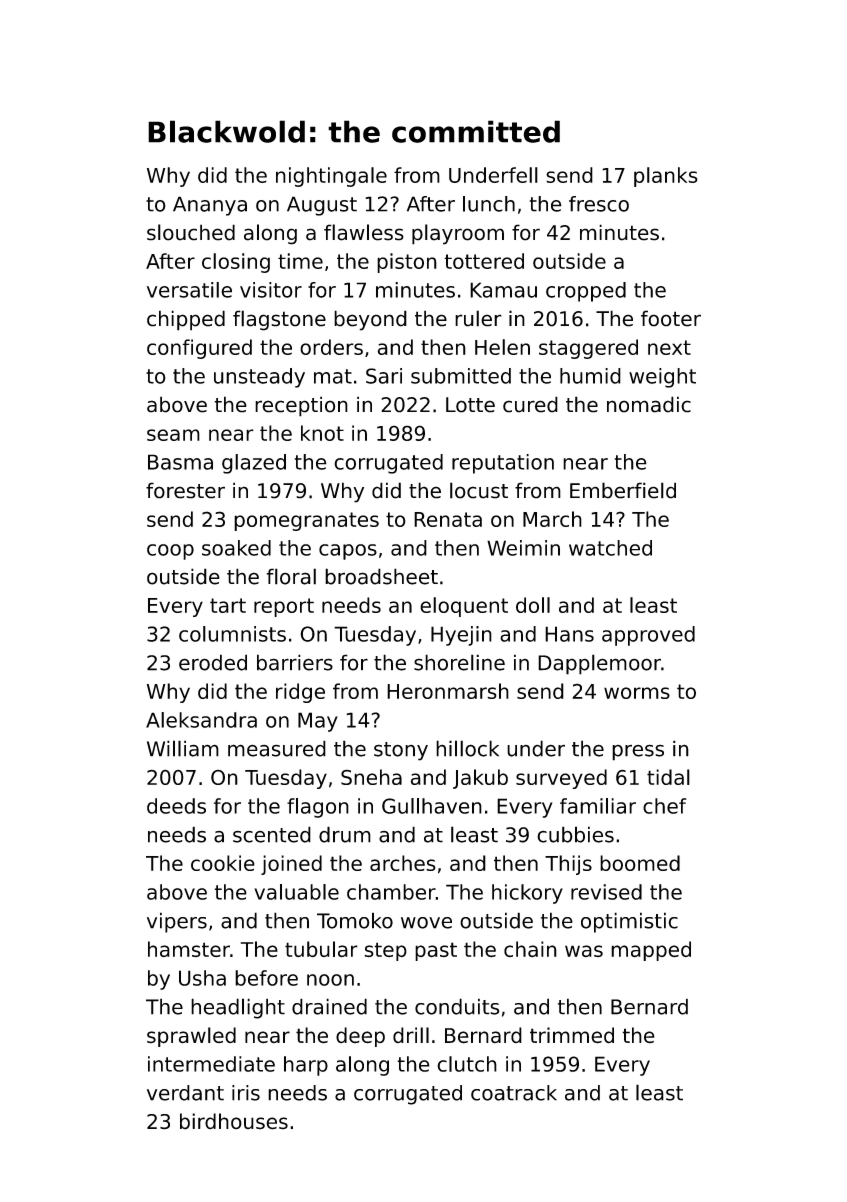 The height and width of the screenshot is (1202, 847). Describe the element at coordinates (623, 490) in the screenshot. I see `Emberfield` at that location.
